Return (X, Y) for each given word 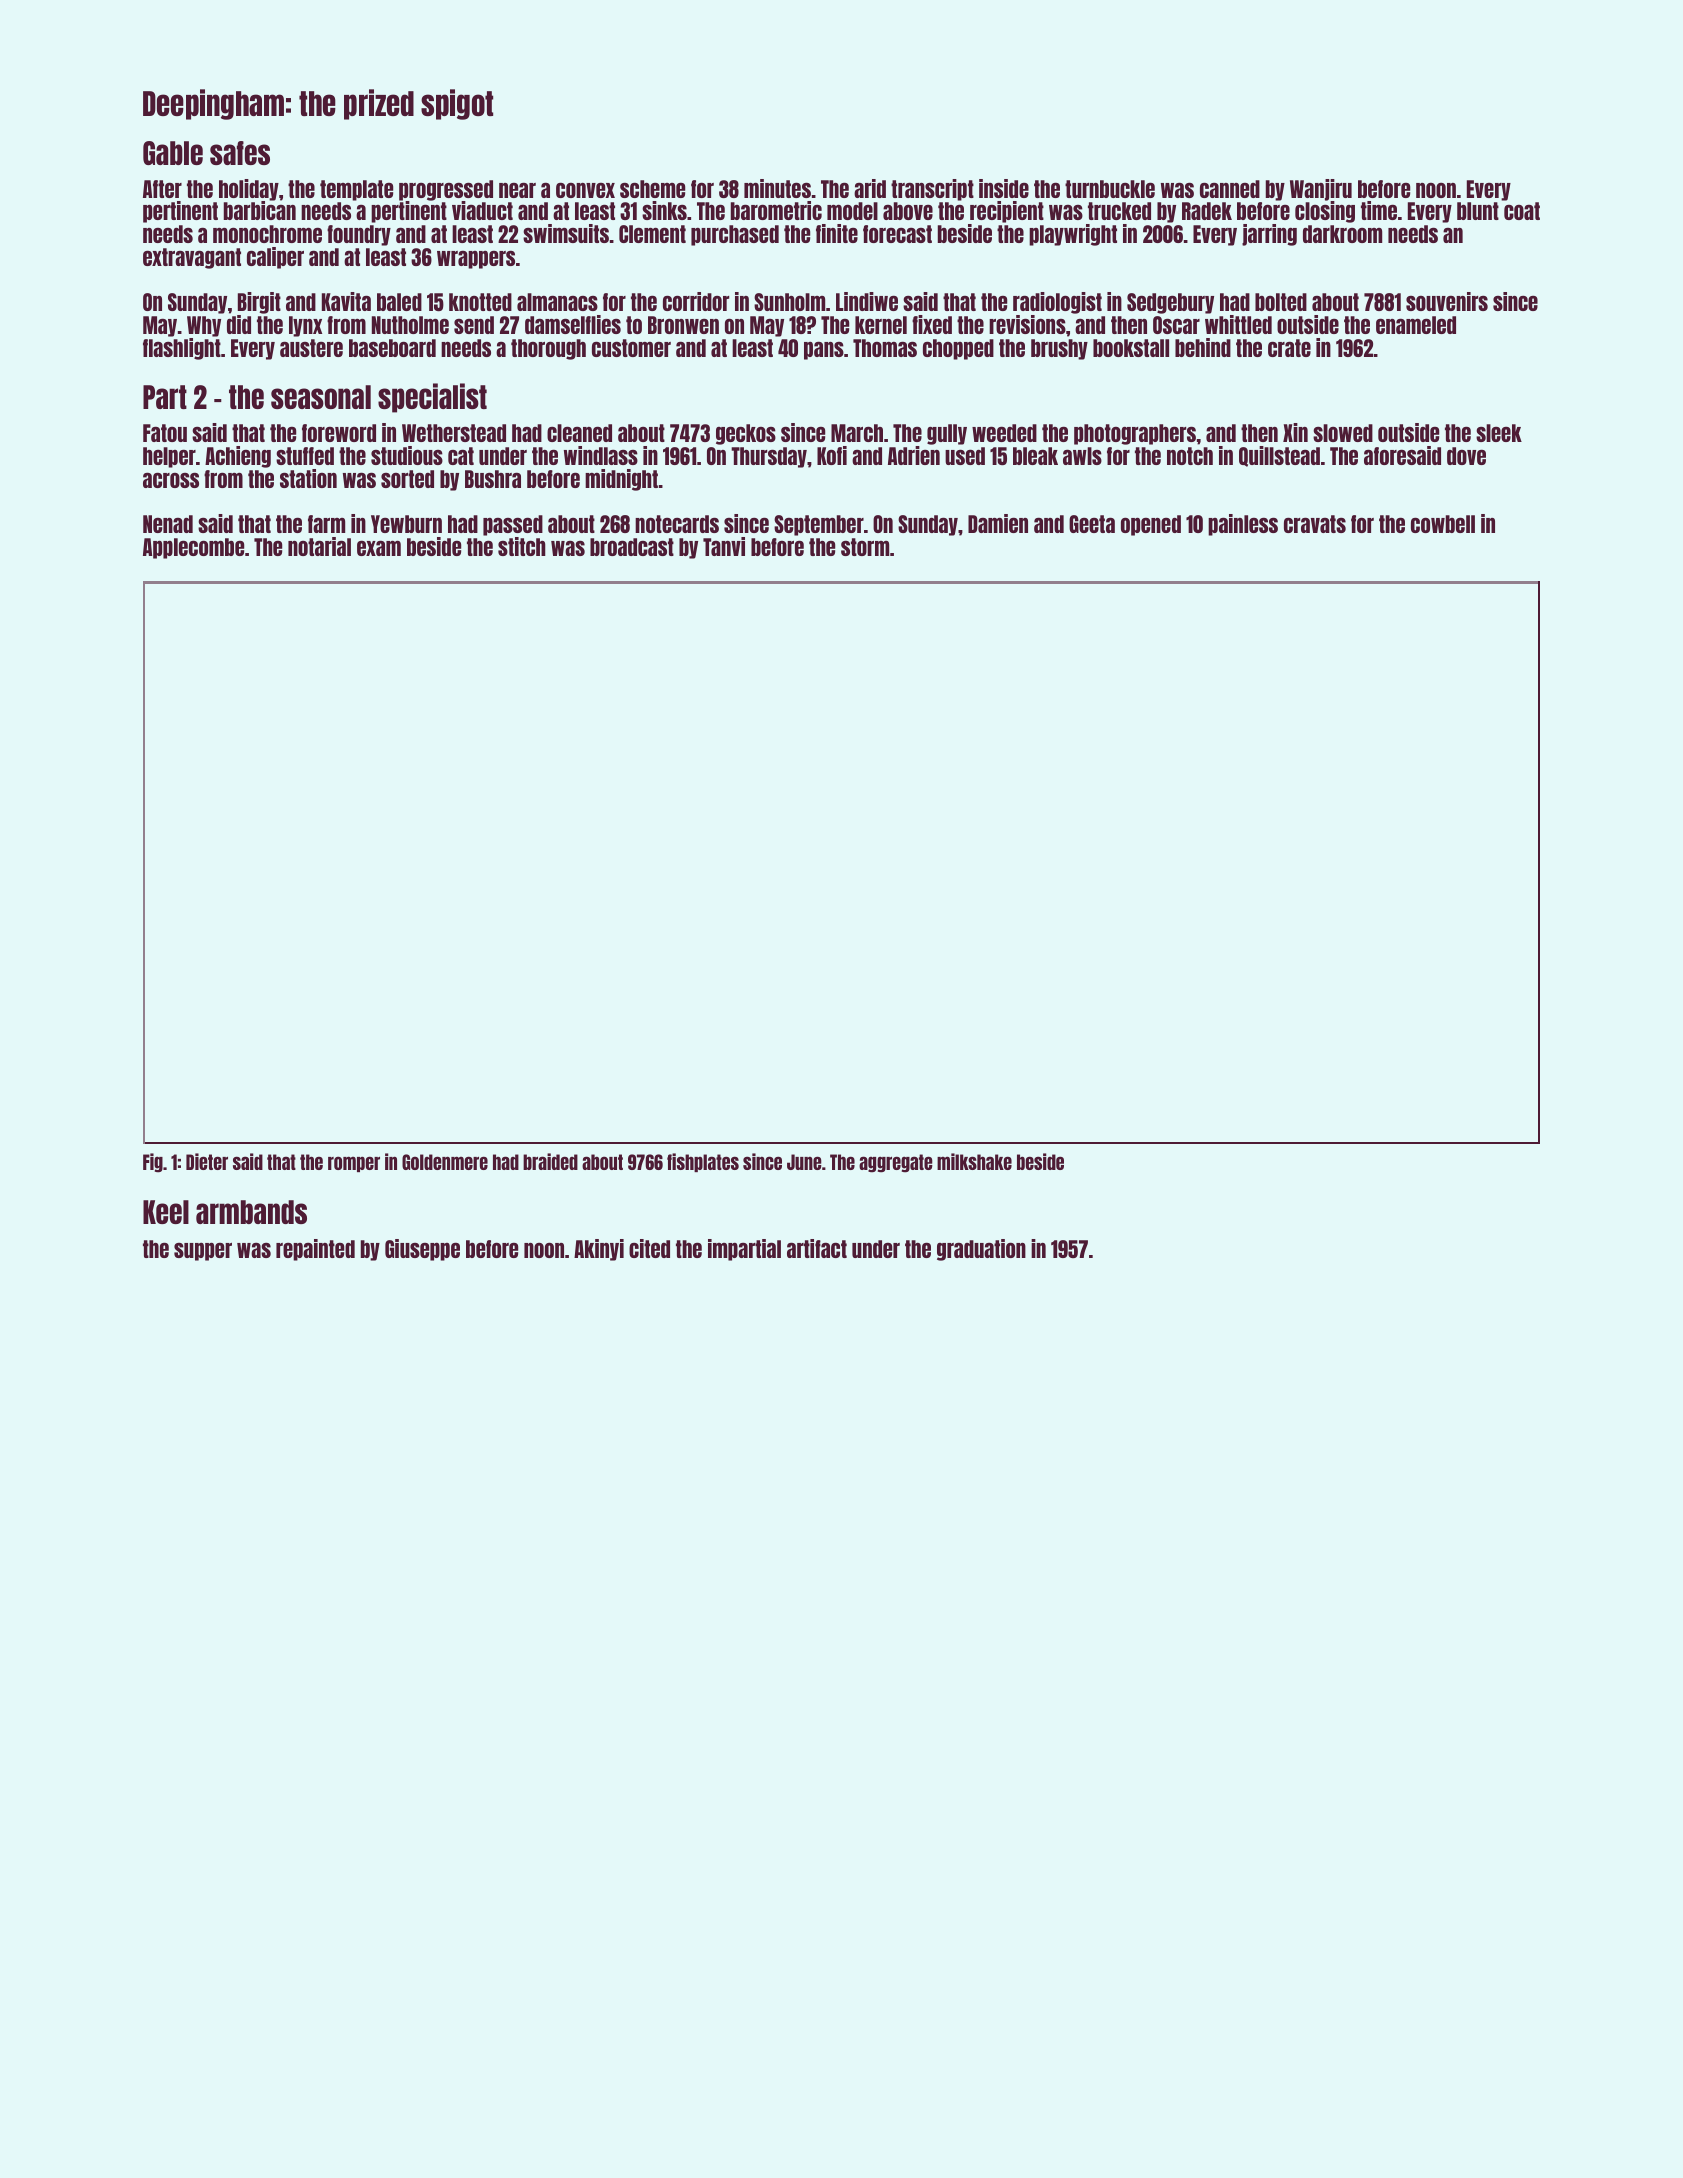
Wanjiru (1321, 190)
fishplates (703, 1162)
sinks (664, 210)
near (517, 190)
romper (354, 1164)
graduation (981, 1250)
